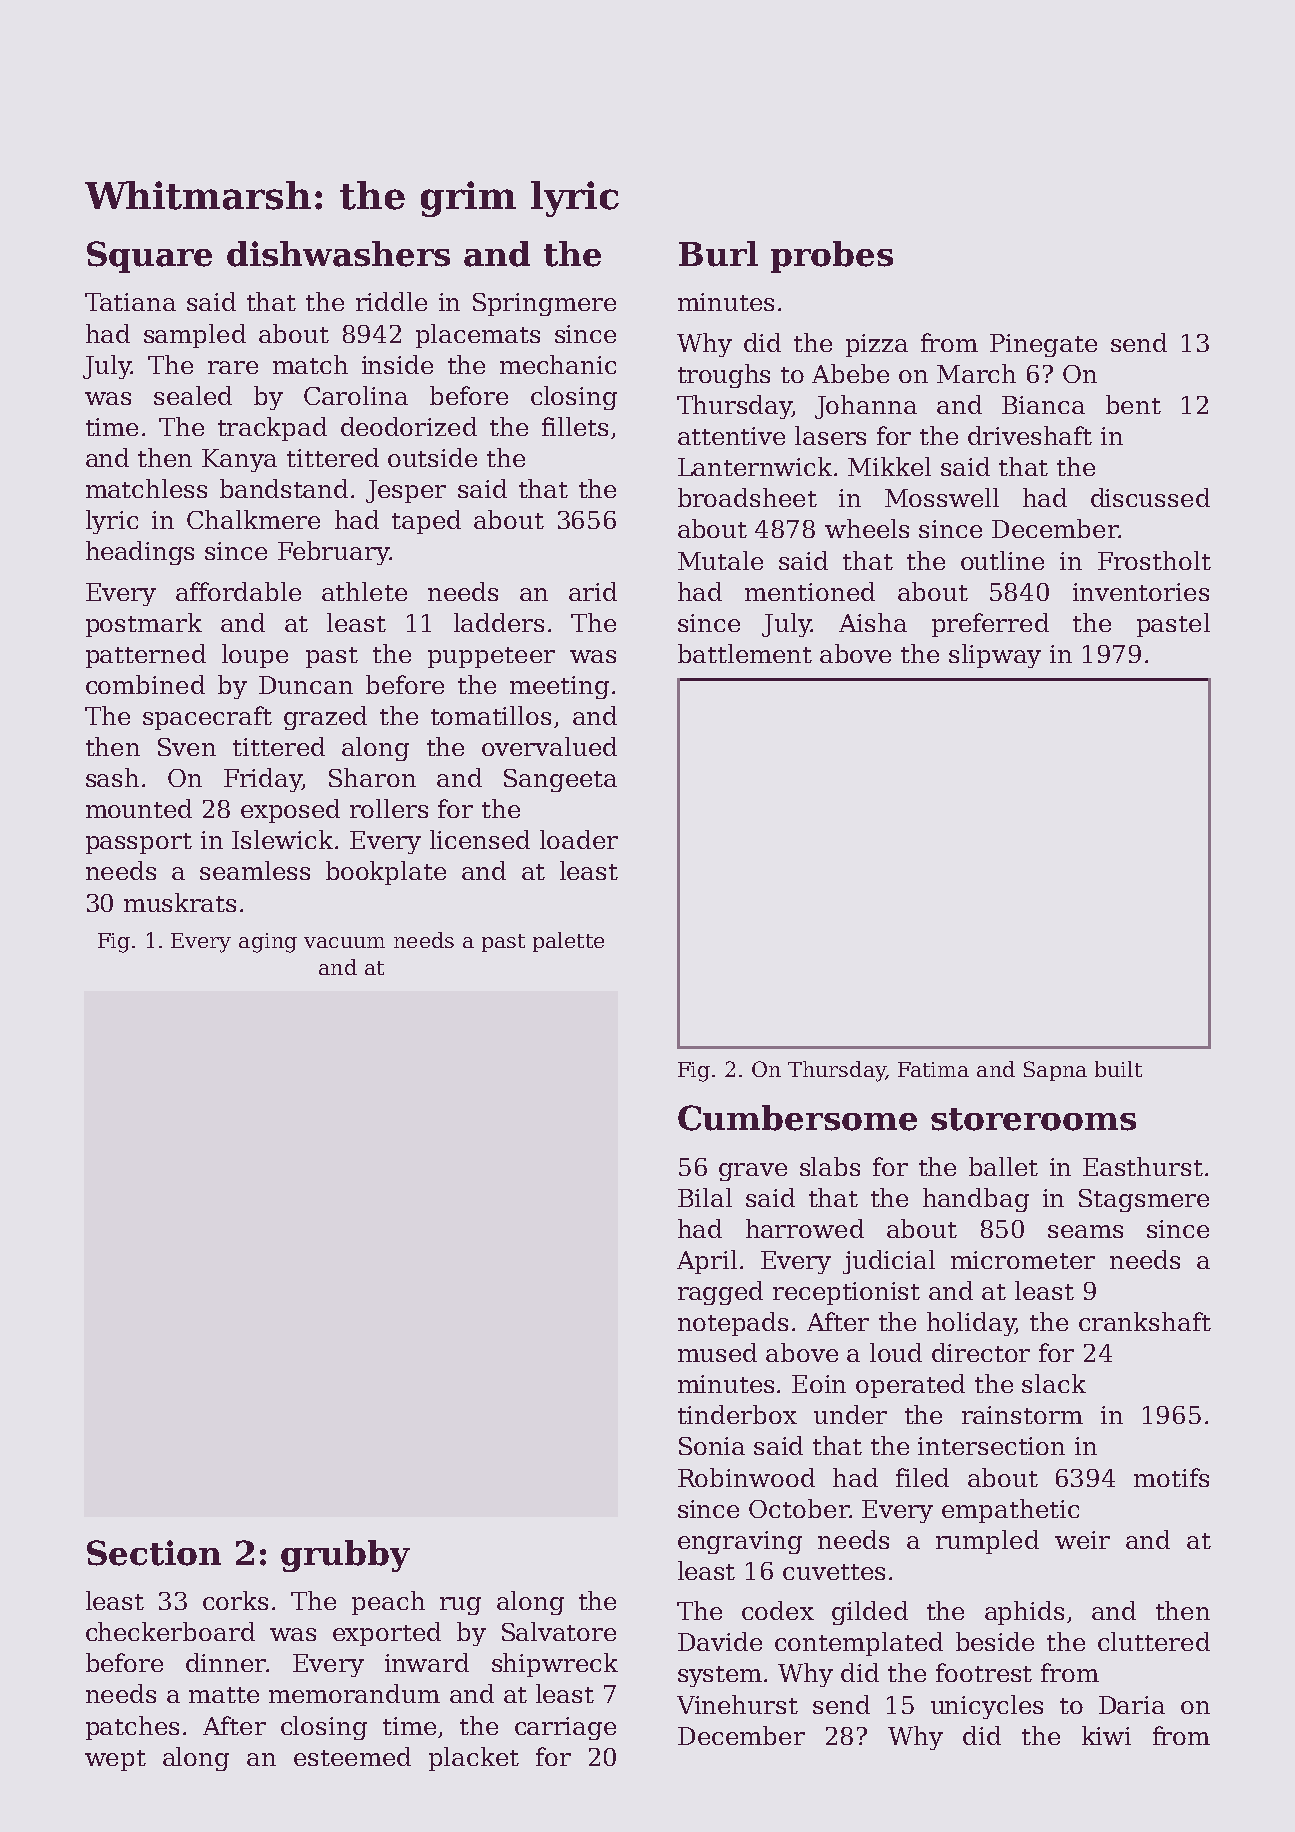 Image resolution: width=1295 pixels, height=1832 pixels. Describe the element at coordinates (1106, 1735) in the screenshot. I see `kiwi` at that location.
